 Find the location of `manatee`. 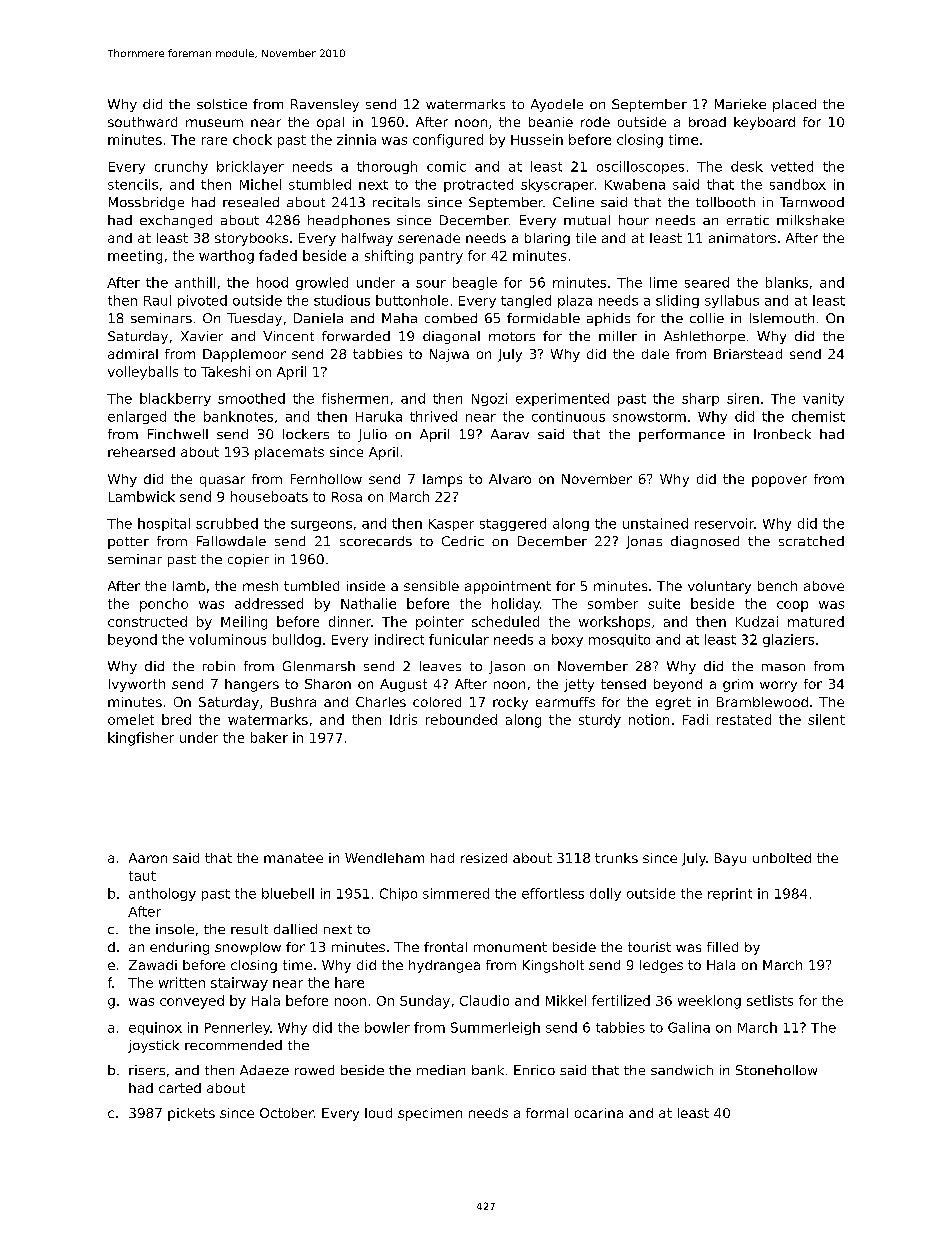

manatee is located at coordinates (293, 858).
